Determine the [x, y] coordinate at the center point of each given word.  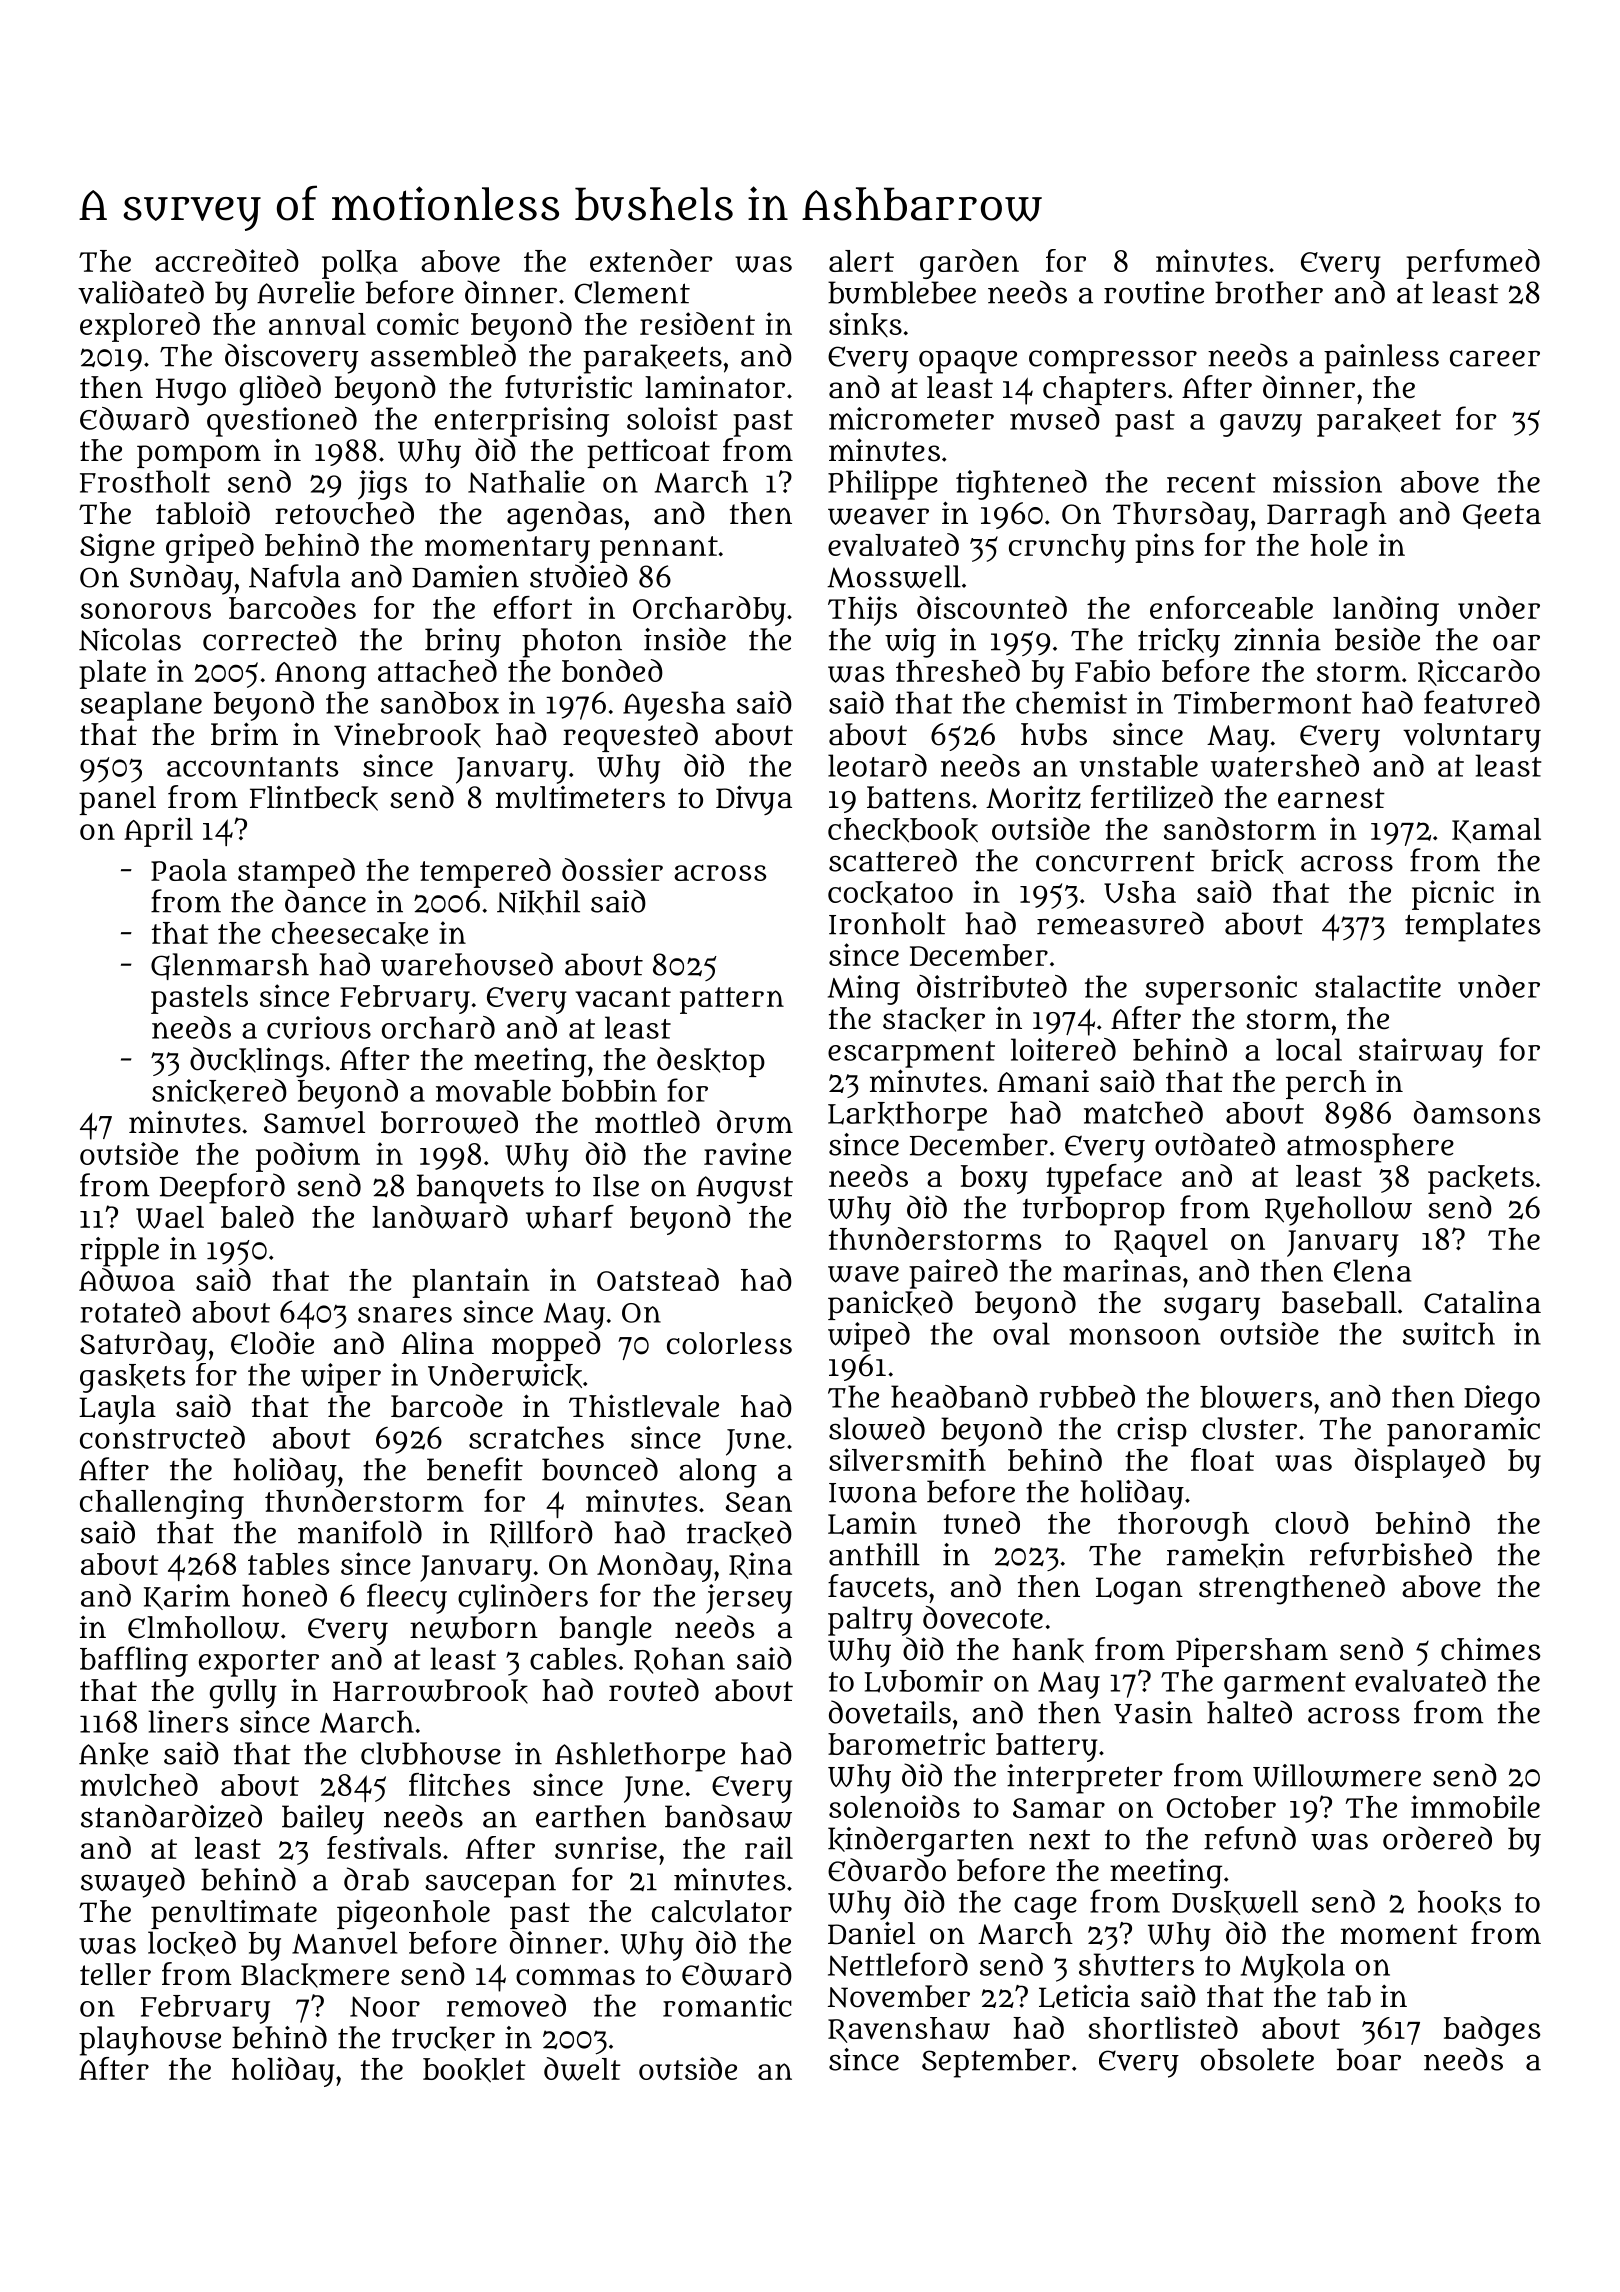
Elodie [272, 1343]
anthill [874, 1554]
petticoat [648, 453]
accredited [227, 260]
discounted [992, 607]
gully [243, 1694]
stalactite [1378, 986]
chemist [1071, 702]
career [1495, 358]
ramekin [1226, 1555]
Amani [1043, 1081]
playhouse [150, 2041]
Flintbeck [314, 798]
